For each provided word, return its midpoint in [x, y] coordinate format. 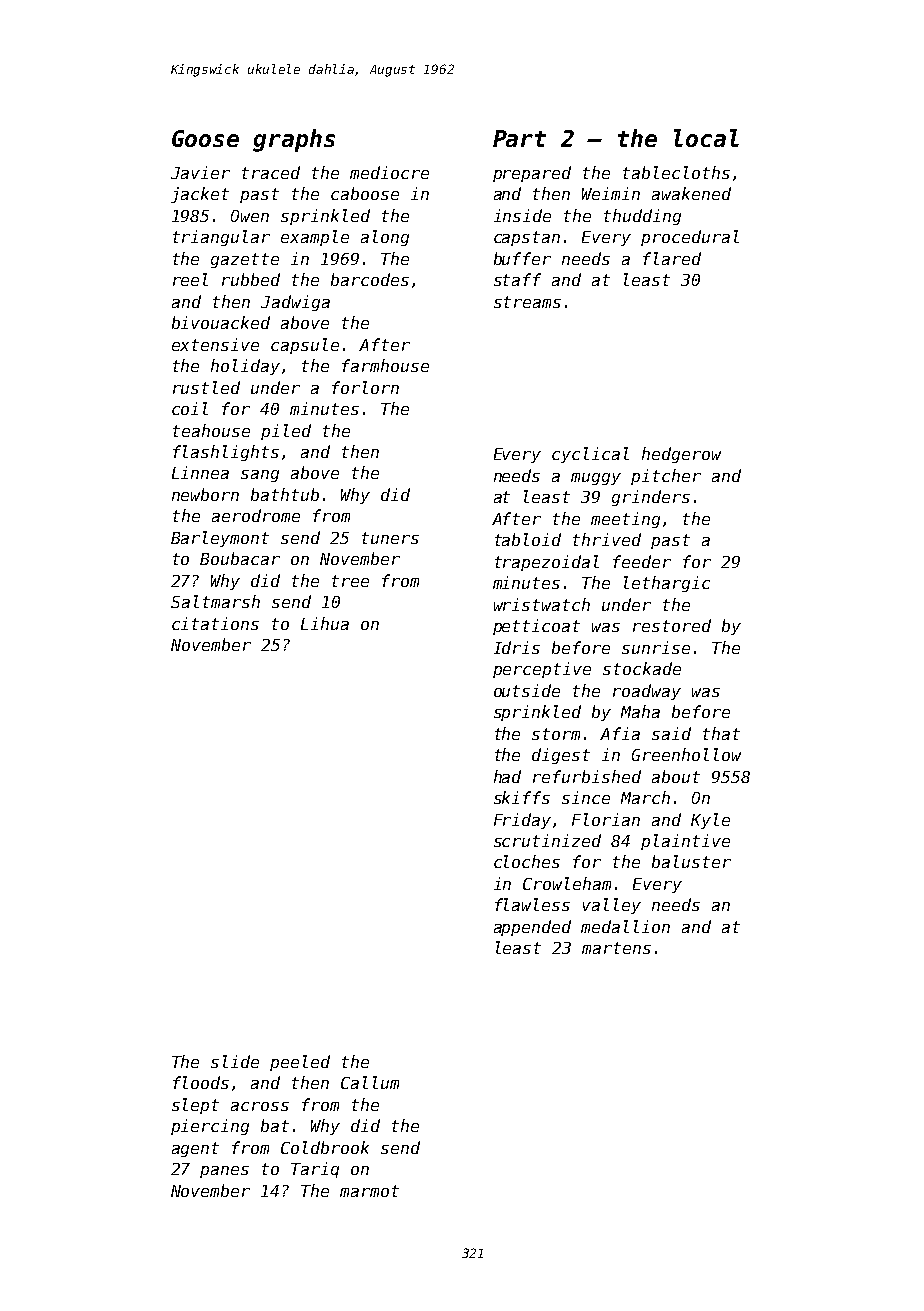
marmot [369, 1191]
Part [519, 138]
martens [616, 948]
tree [350, 581]
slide [235, 1061]
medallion [625, 926]
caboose [365, 193]
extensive [215, 344]
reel [190, 279]
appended [532, 928]
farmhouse [385, 365]
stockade [642, 668]
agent [195, 1149]
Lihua [325, 623]
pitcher [666, 477]
